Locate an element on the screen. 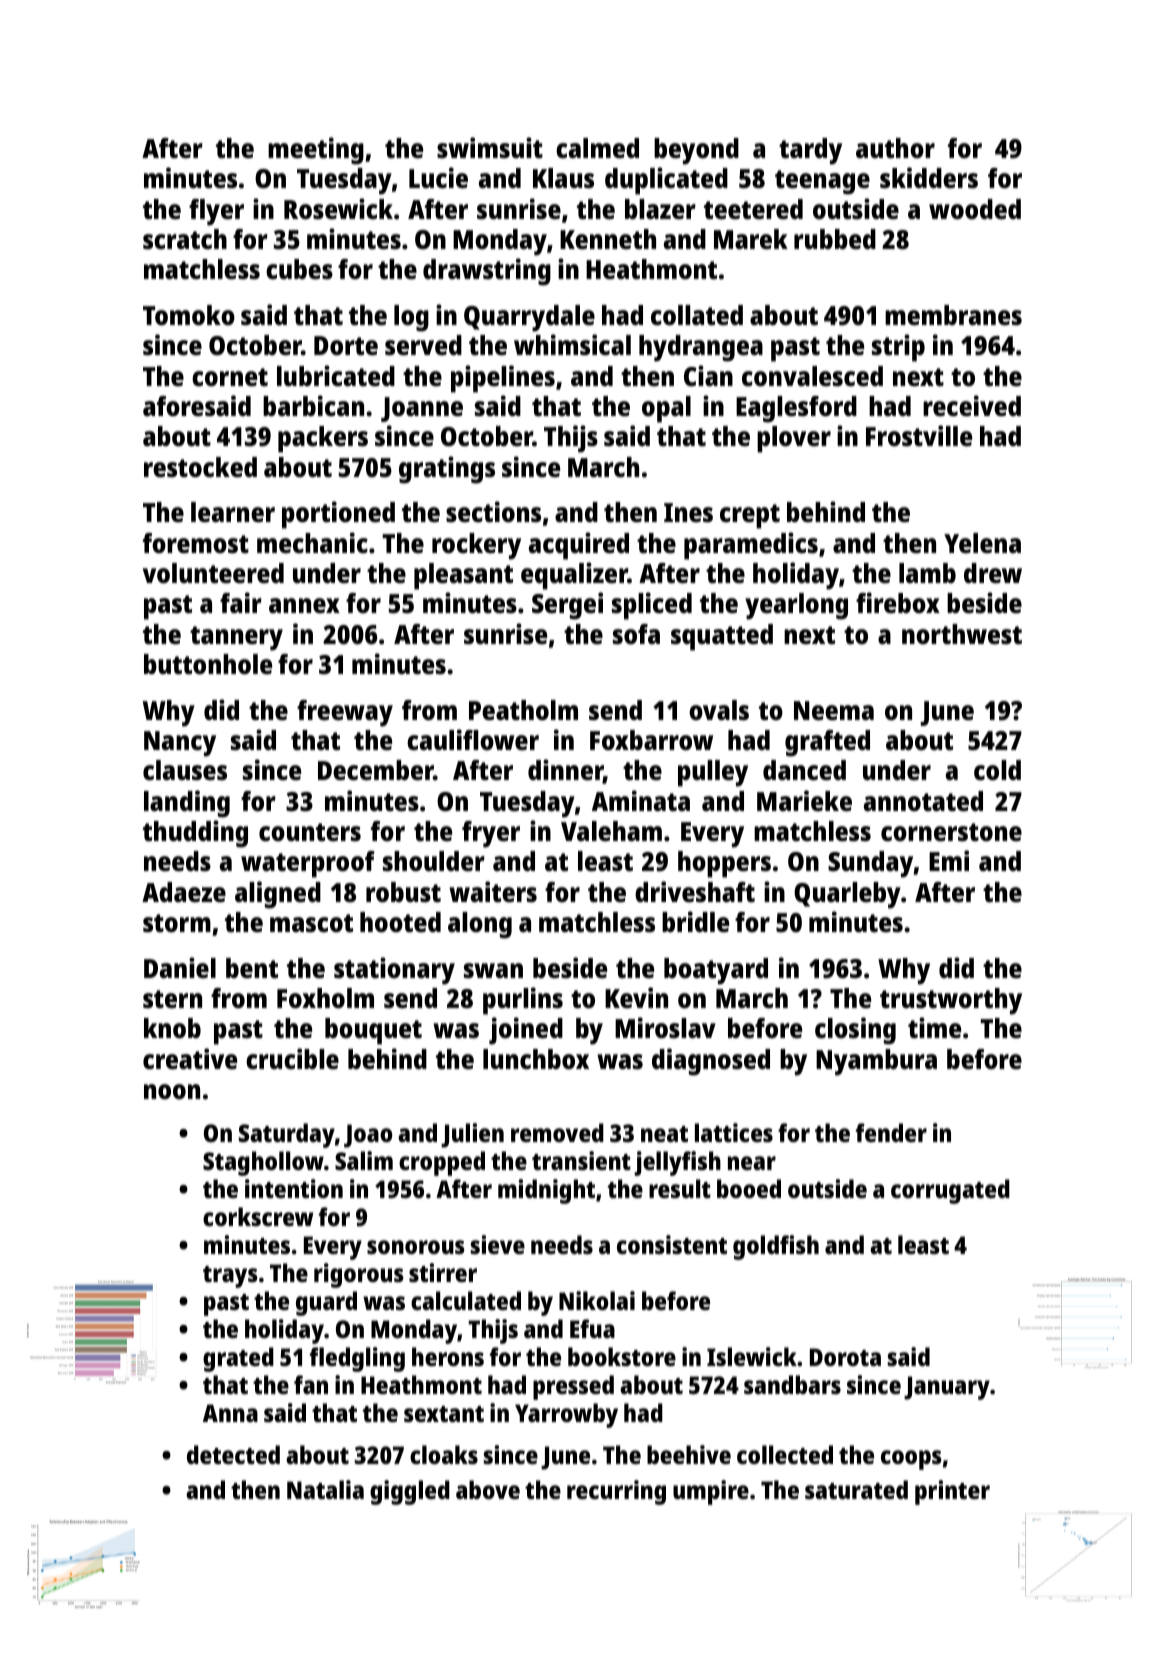 The image size is (1165, 1654). trays is located at coordinates (230, 1277).
